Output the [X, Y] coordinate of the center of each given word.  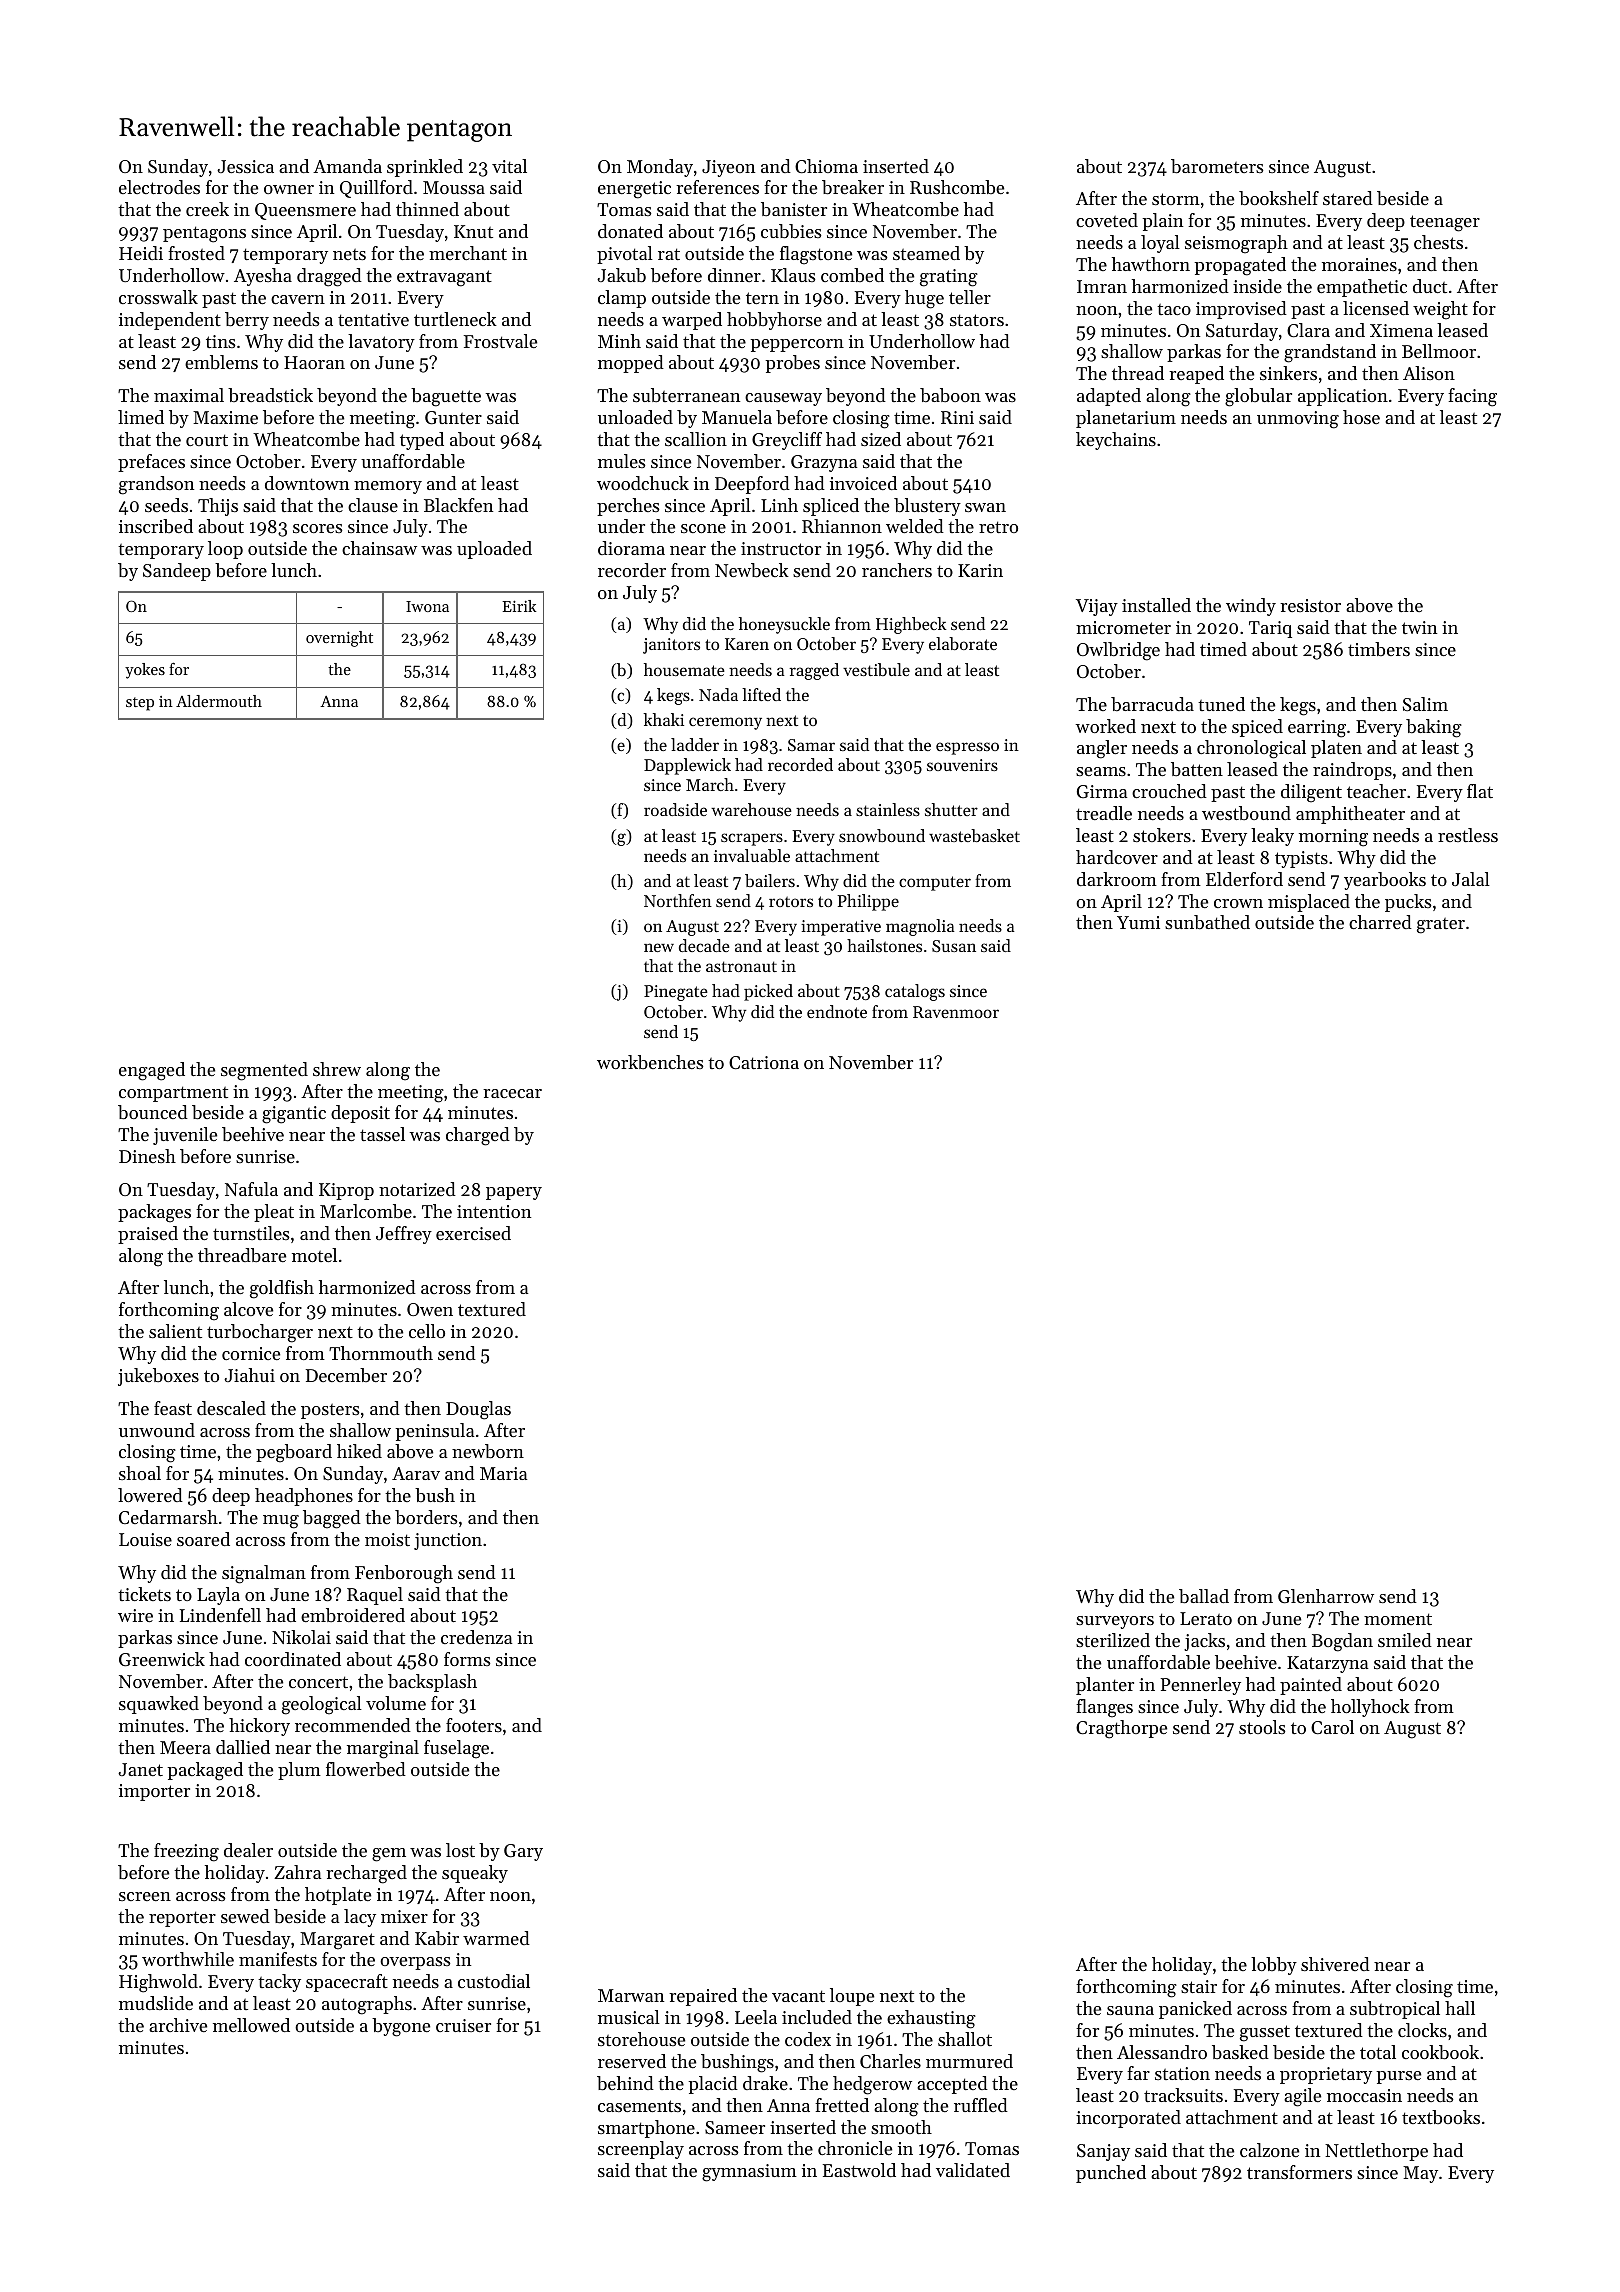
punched [1111, 2174]
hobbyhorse [774, 321]
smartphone [646, 2129]
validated [973, 2170]
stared [1348, 198]
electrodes [159, 187]
